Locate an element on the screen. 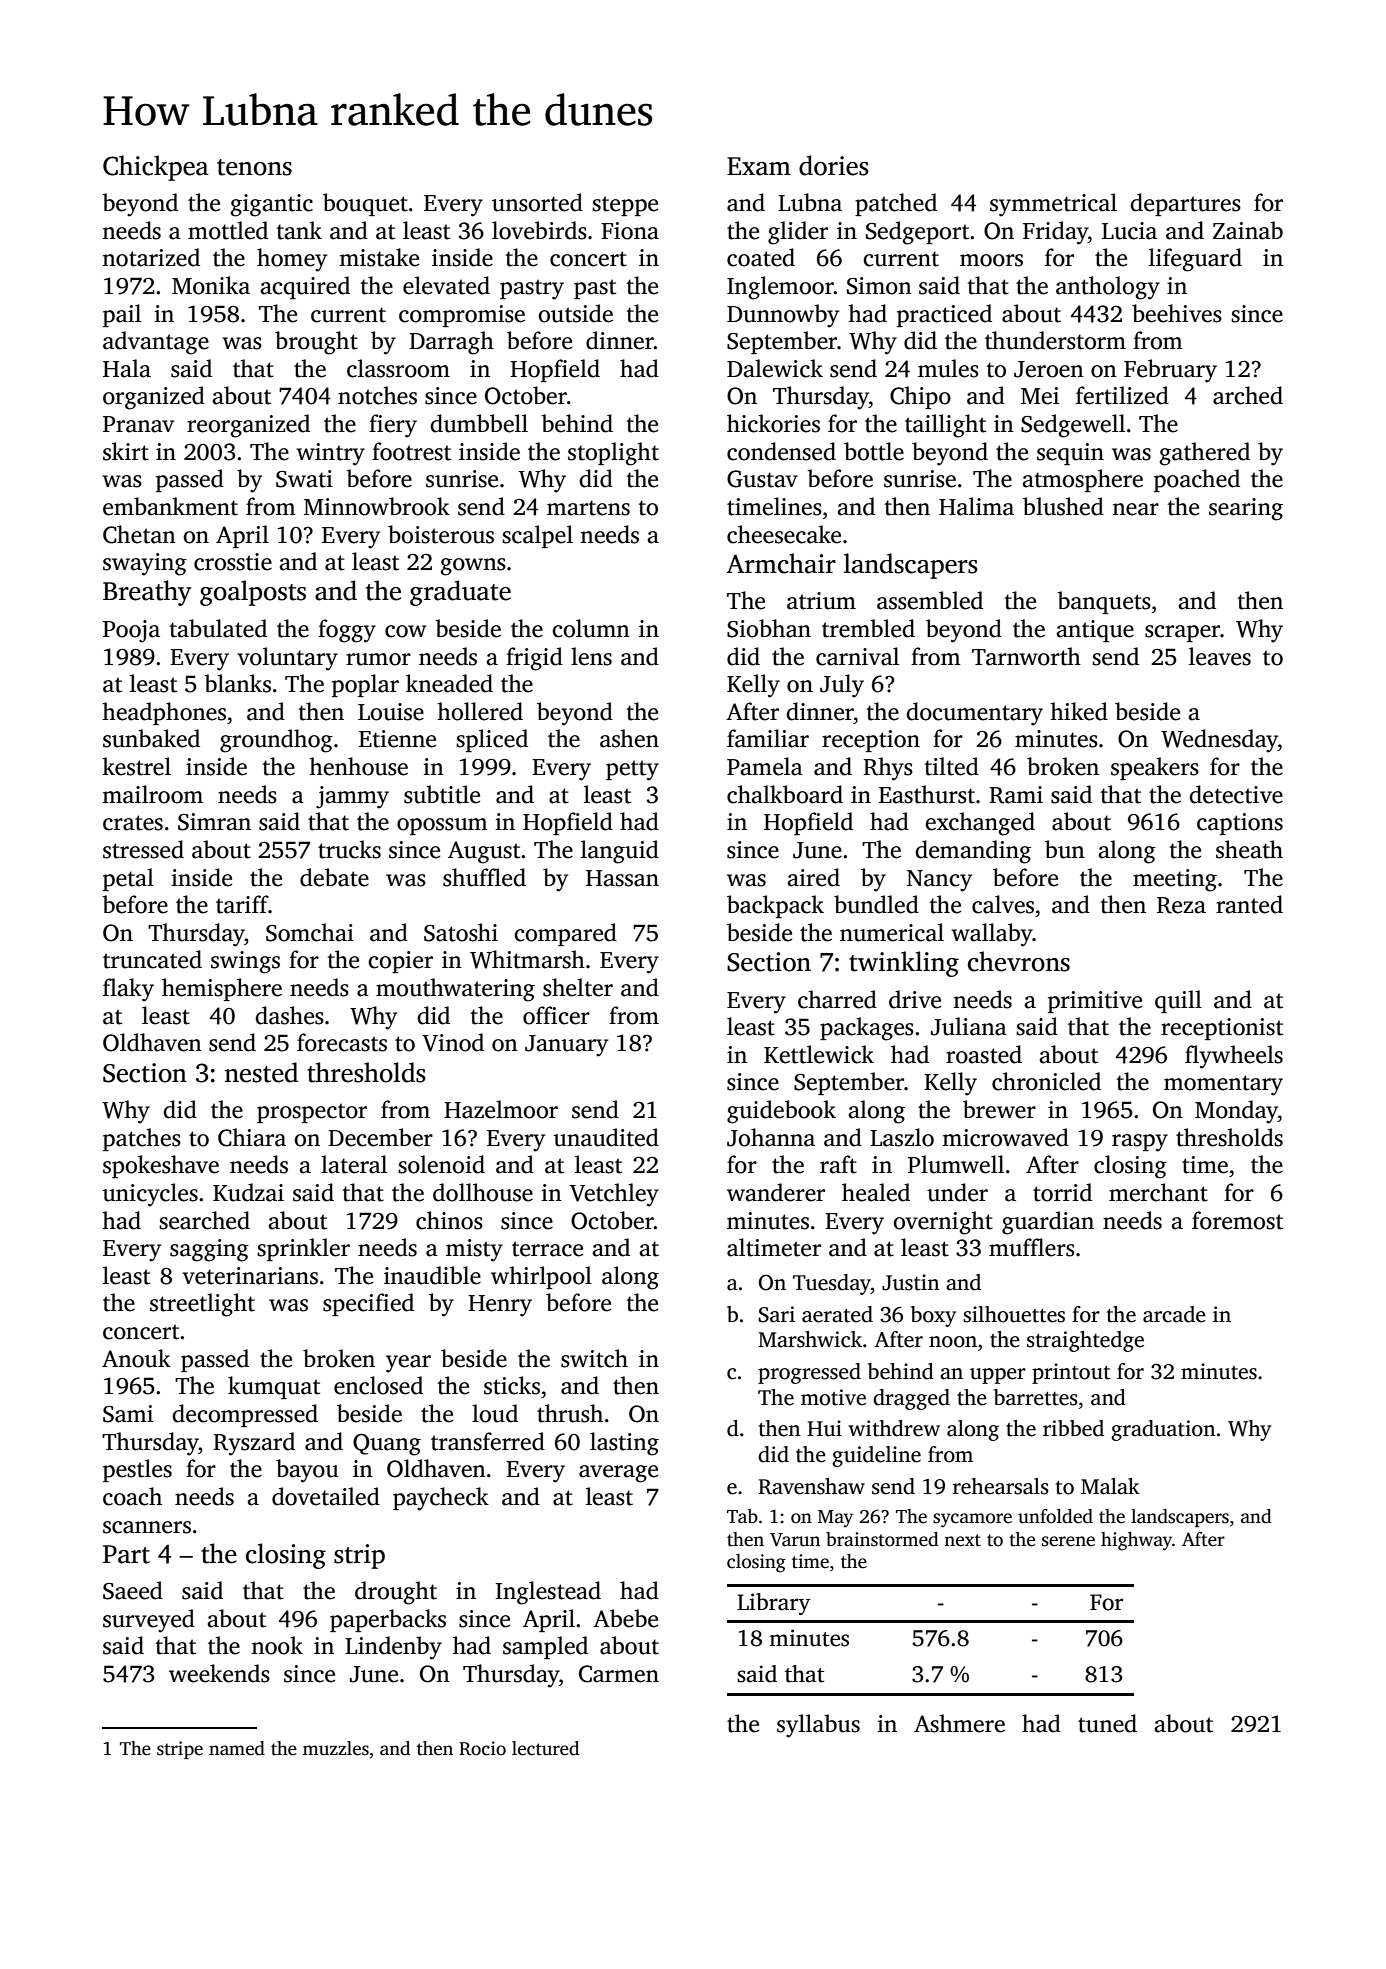 The width and height of the screenshot is (1386, 1969). kneaded is located at coordinates (449, 683).
